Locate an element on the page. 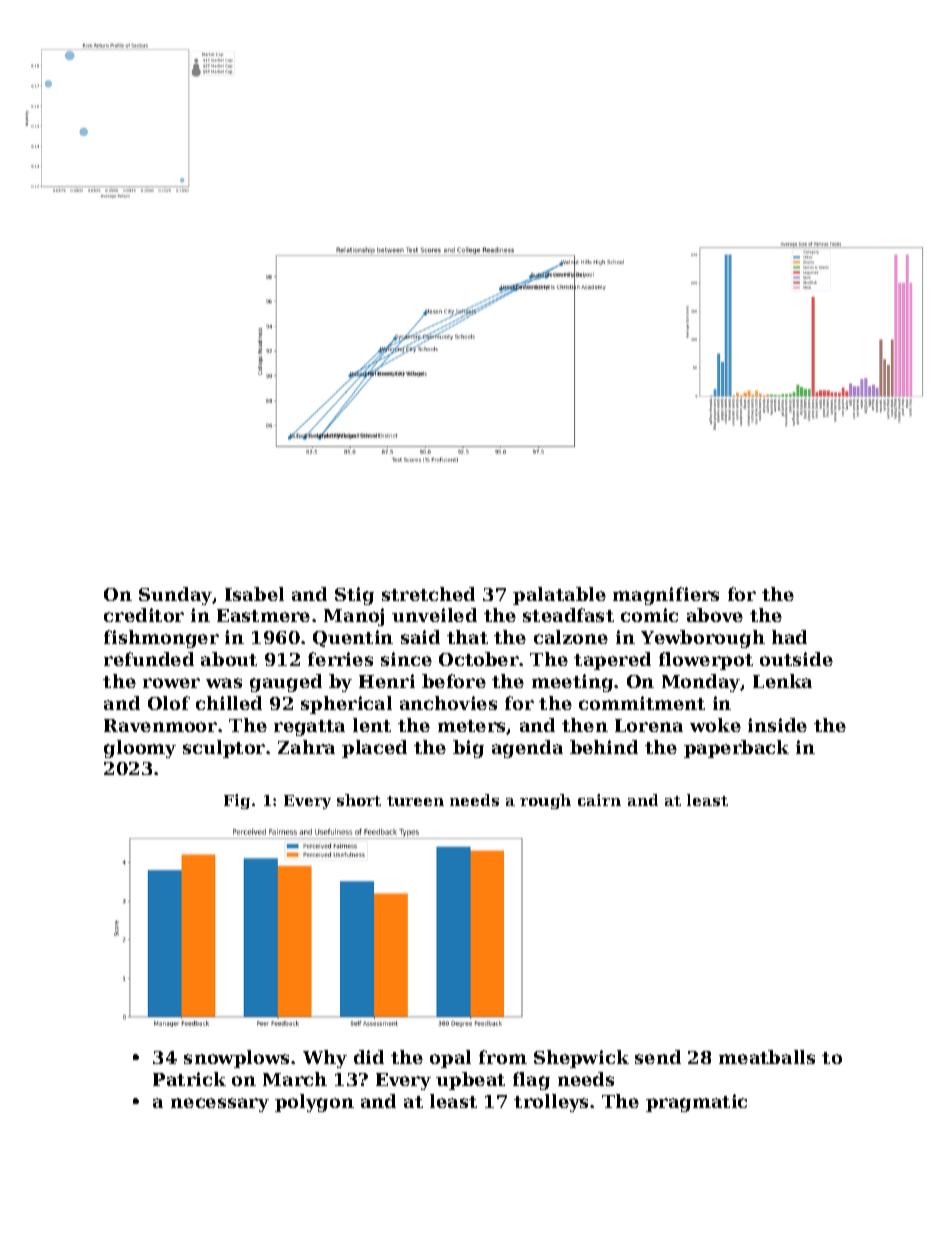 The height and width of the image is (1233, 952). refunded is located at coordinates (149, 659).
